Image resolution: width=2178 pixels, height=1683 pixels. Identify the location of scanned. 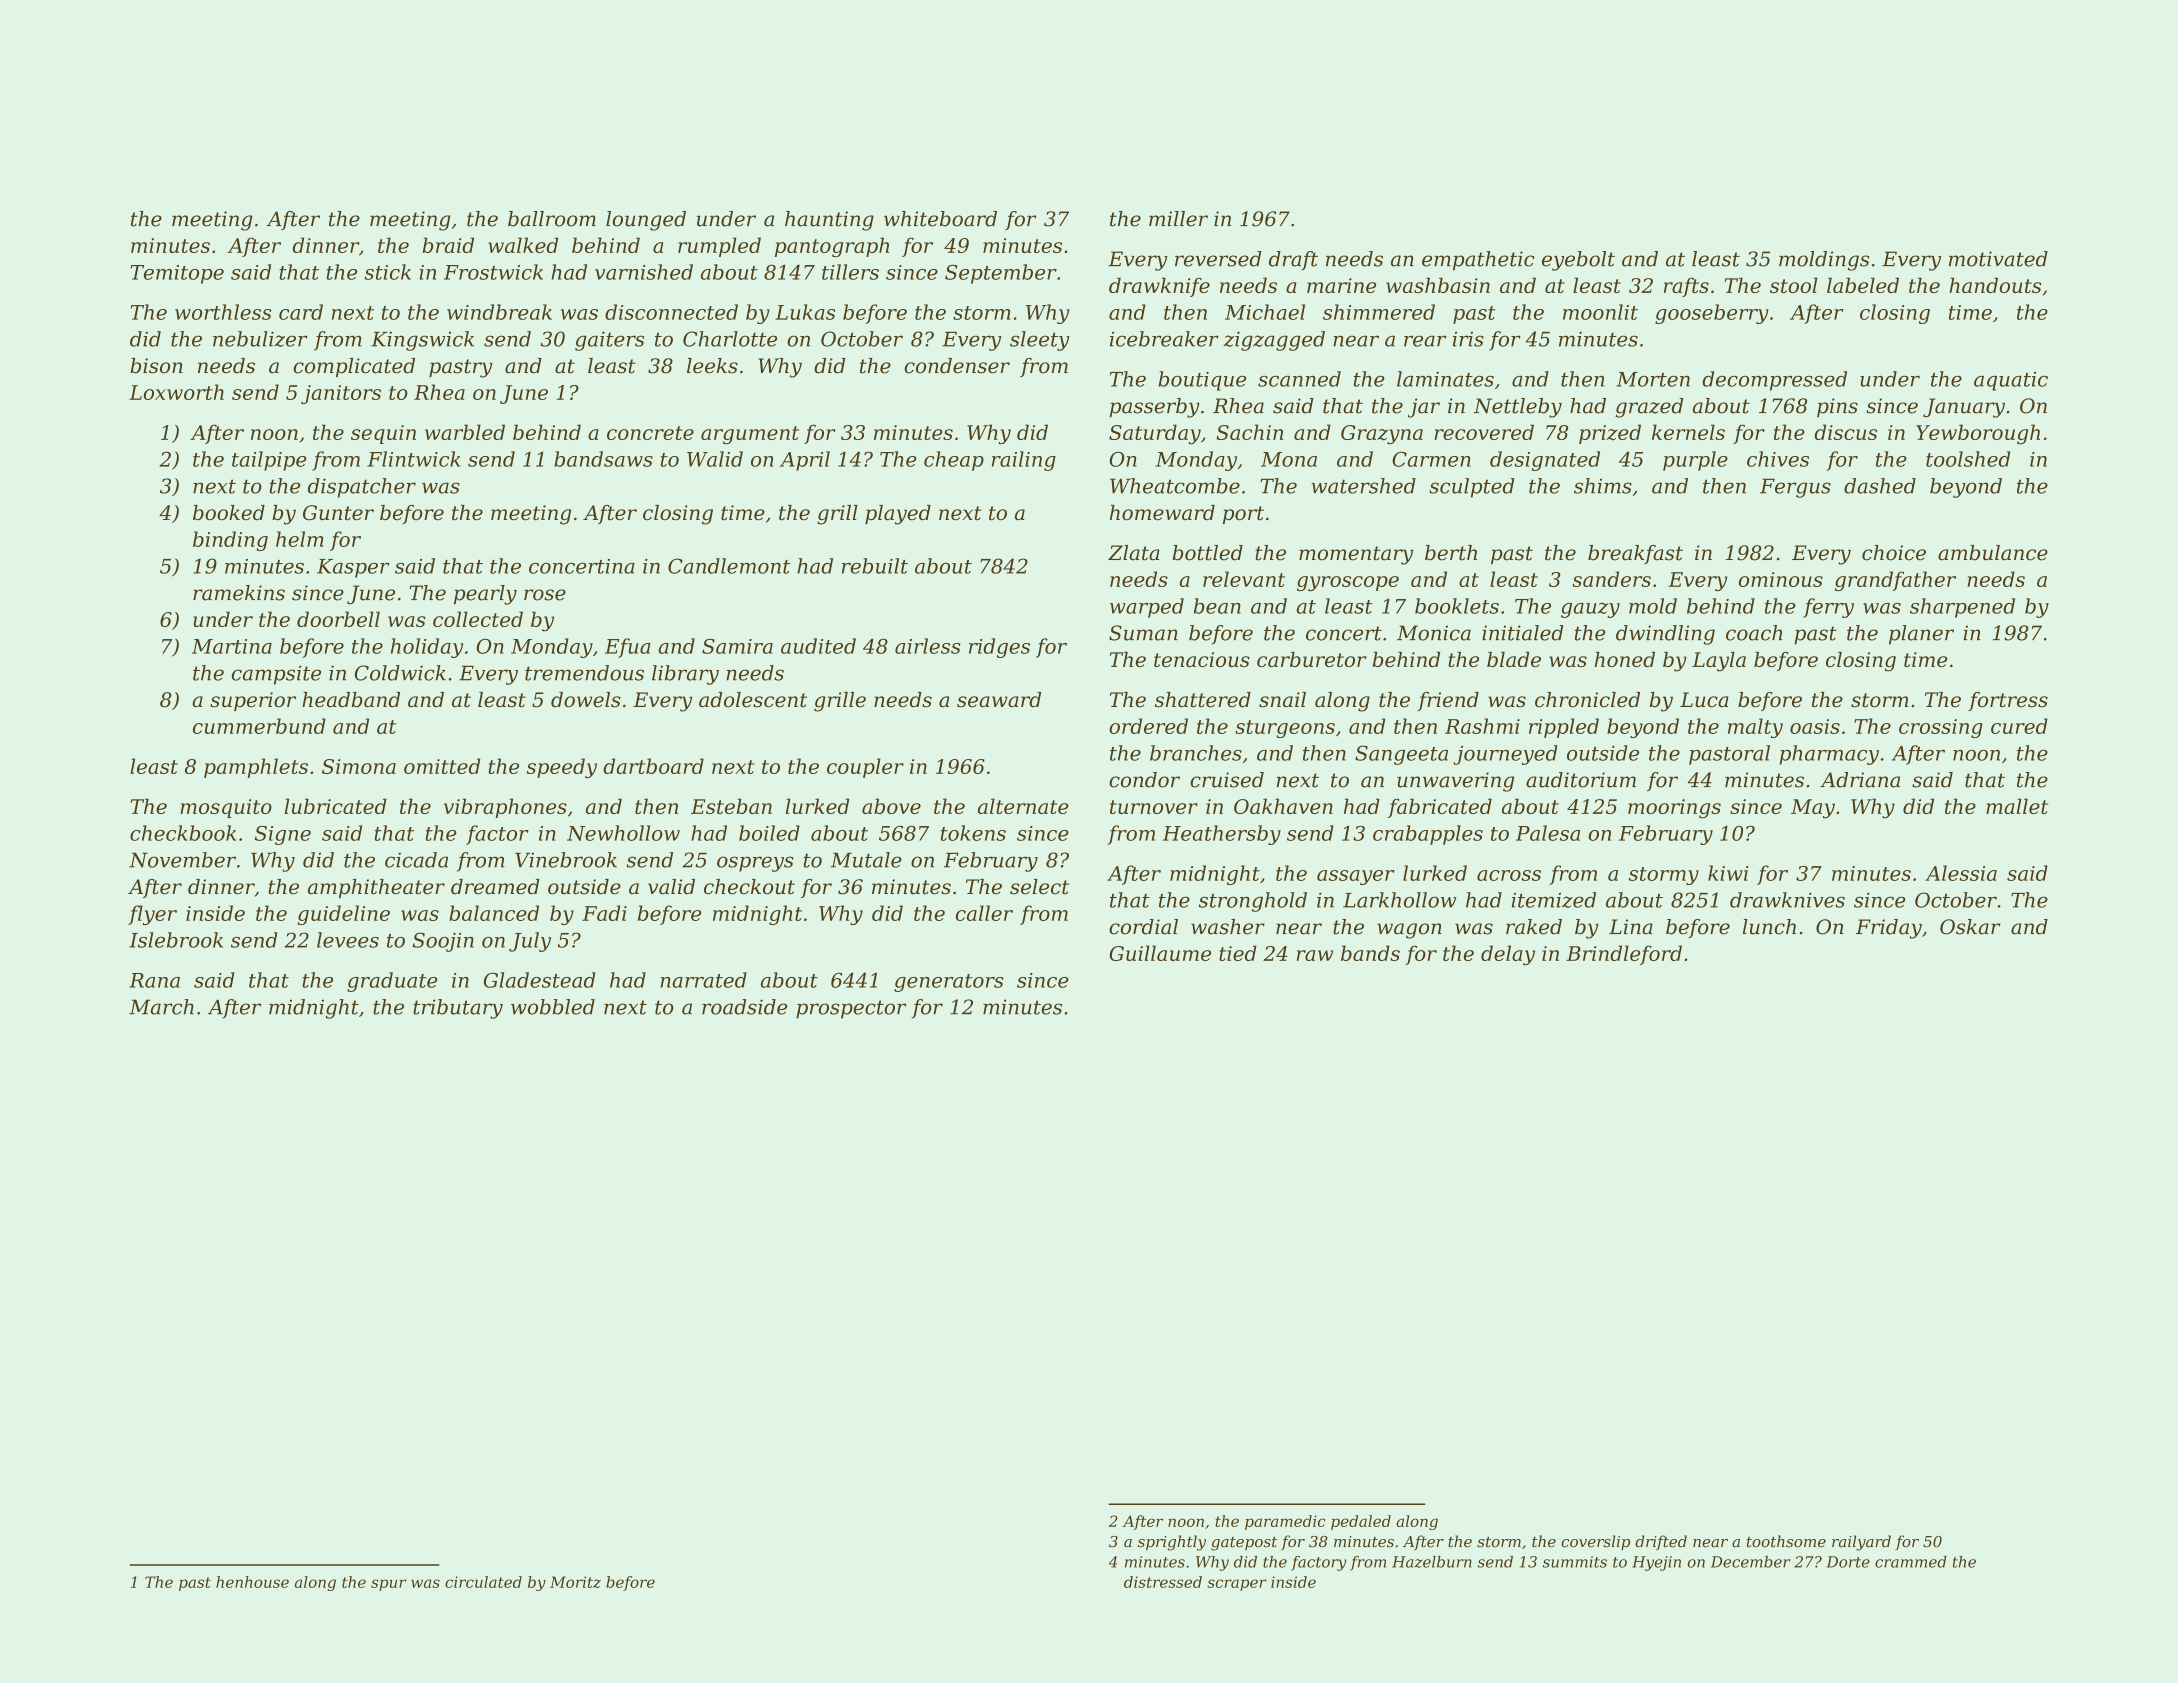
(1299, 379).
